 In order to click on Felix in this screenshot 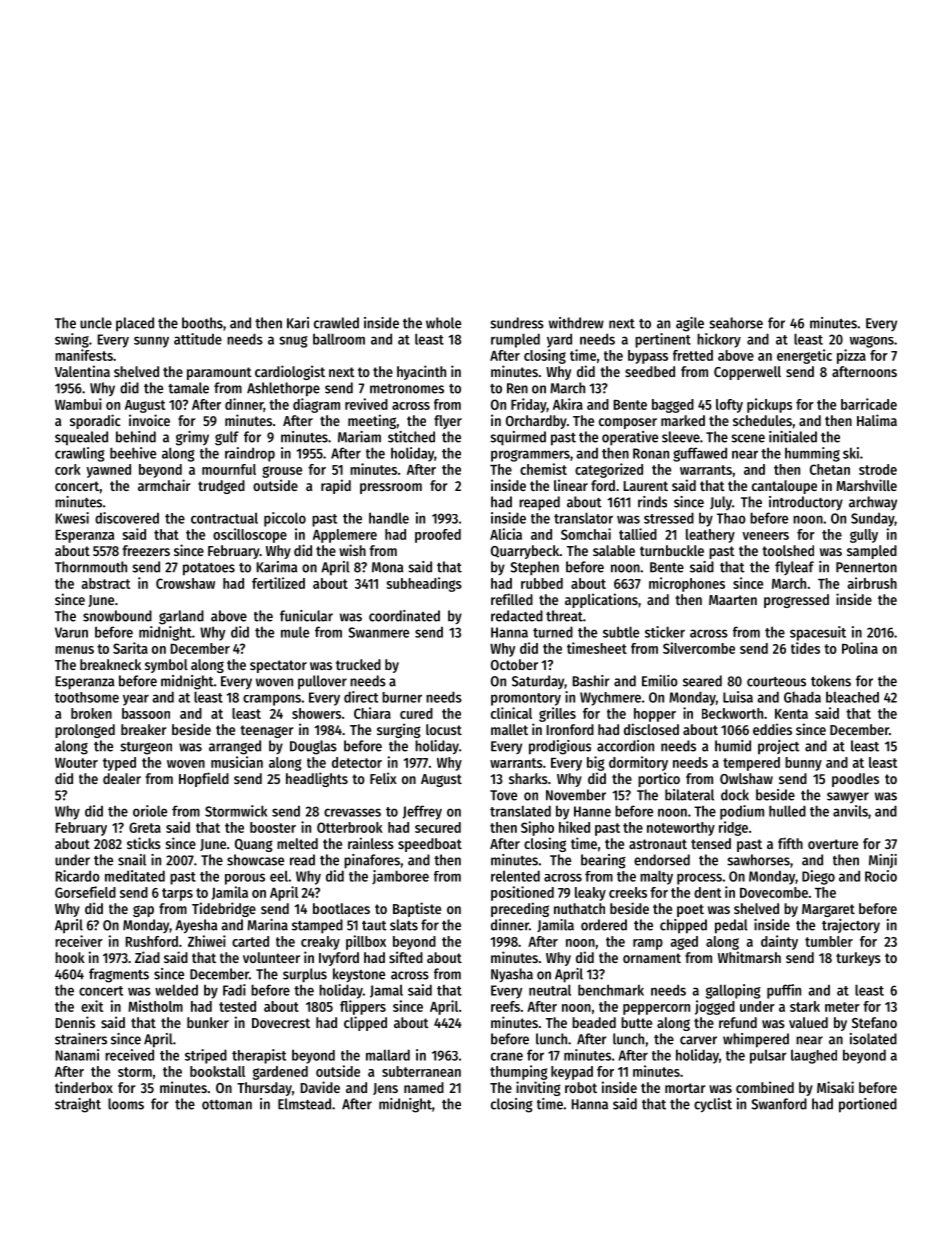, I will do `click(383, 778)`.
